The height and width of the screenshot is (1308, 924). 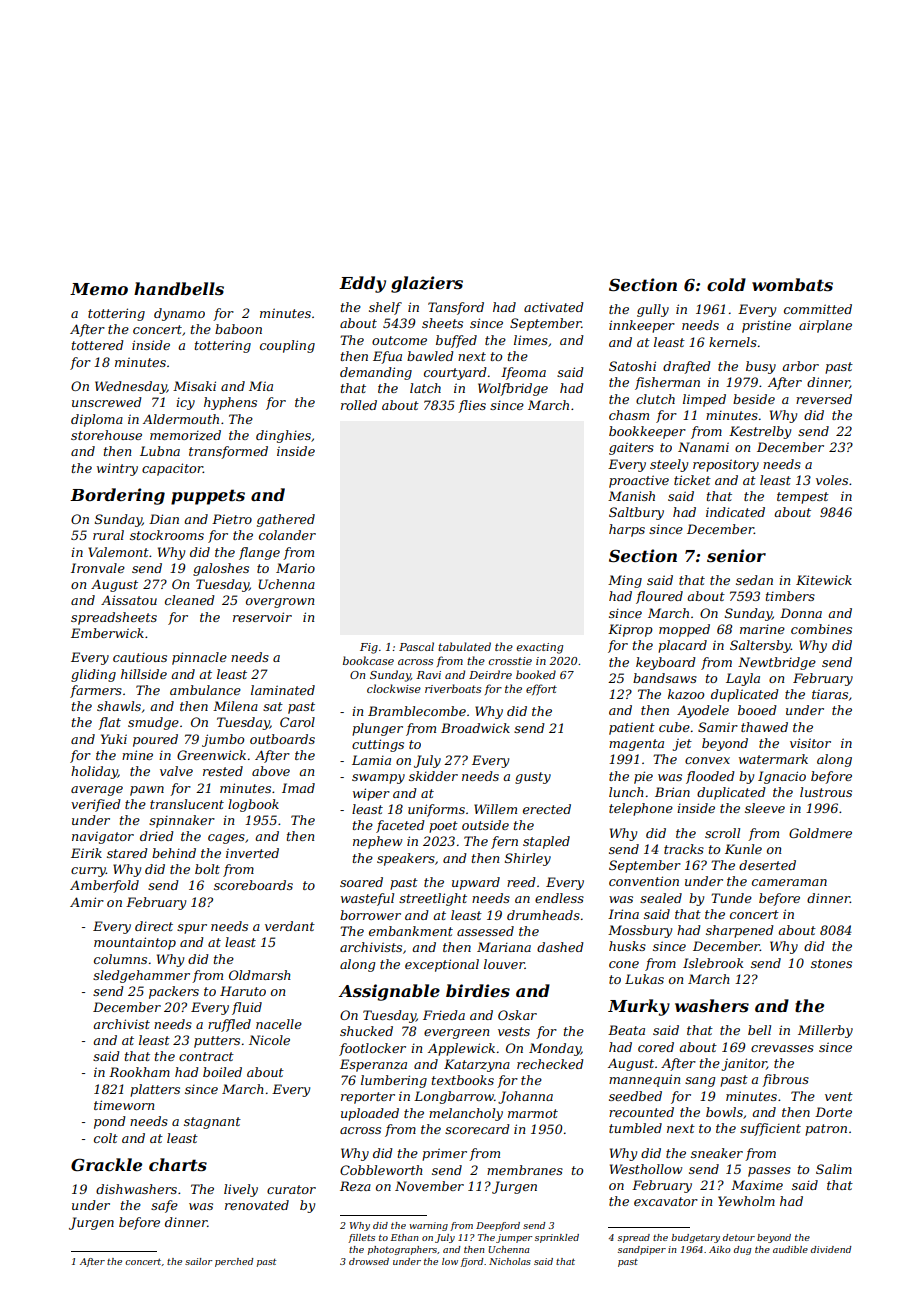 What do you see at coordinates (543, 915) in the screenshot?
I see `drumheads` at bounding box center [543, 915].
